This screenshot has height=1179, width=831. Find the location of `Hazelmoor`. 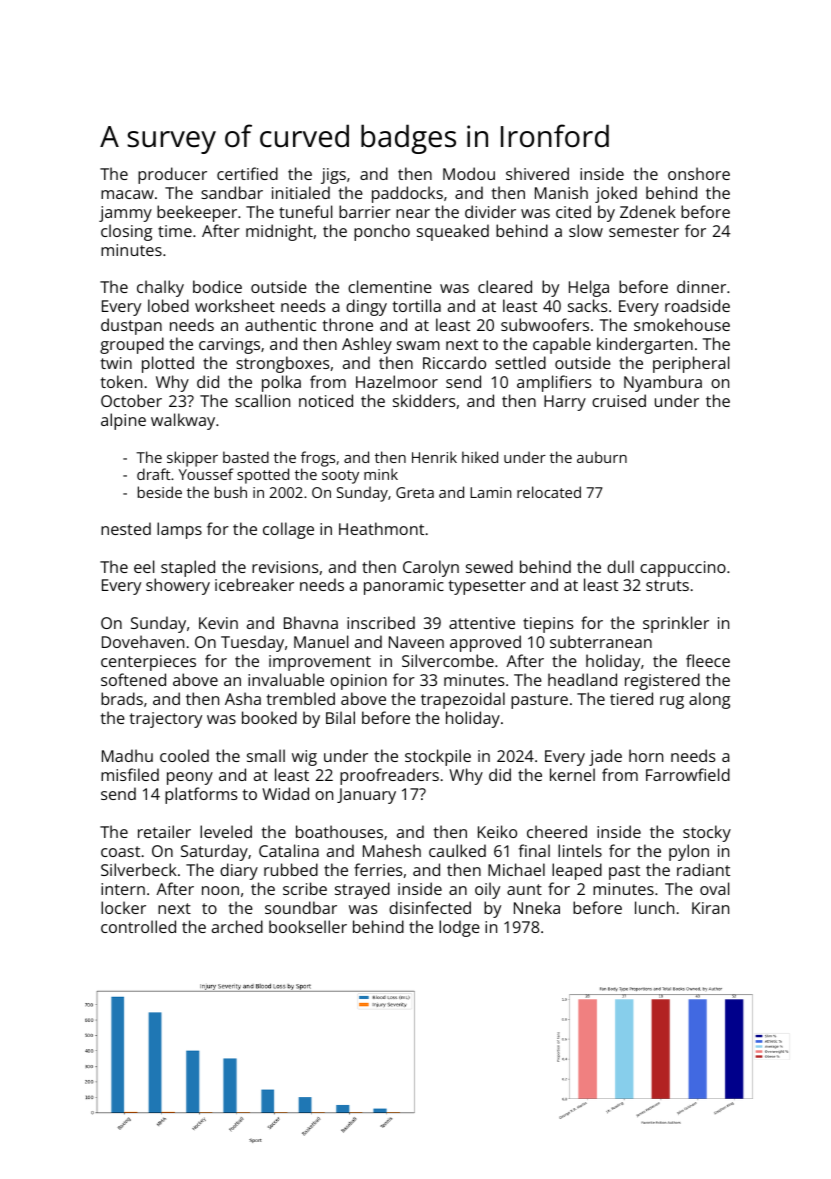

Hazelmoor is located at coordinates (397, 381).
